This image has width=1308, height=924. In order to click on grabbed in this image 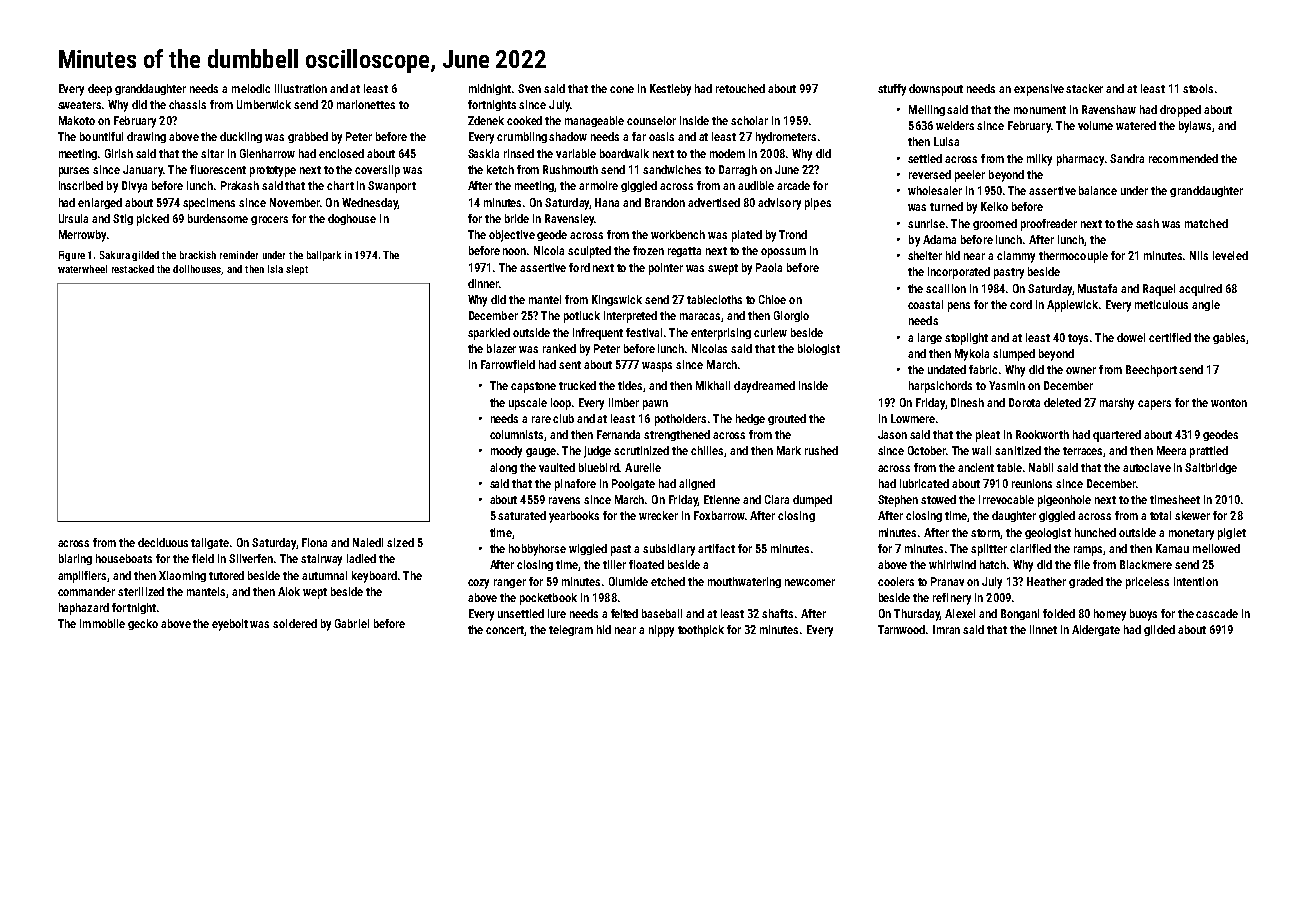, I will do `click(308, 137)`.
